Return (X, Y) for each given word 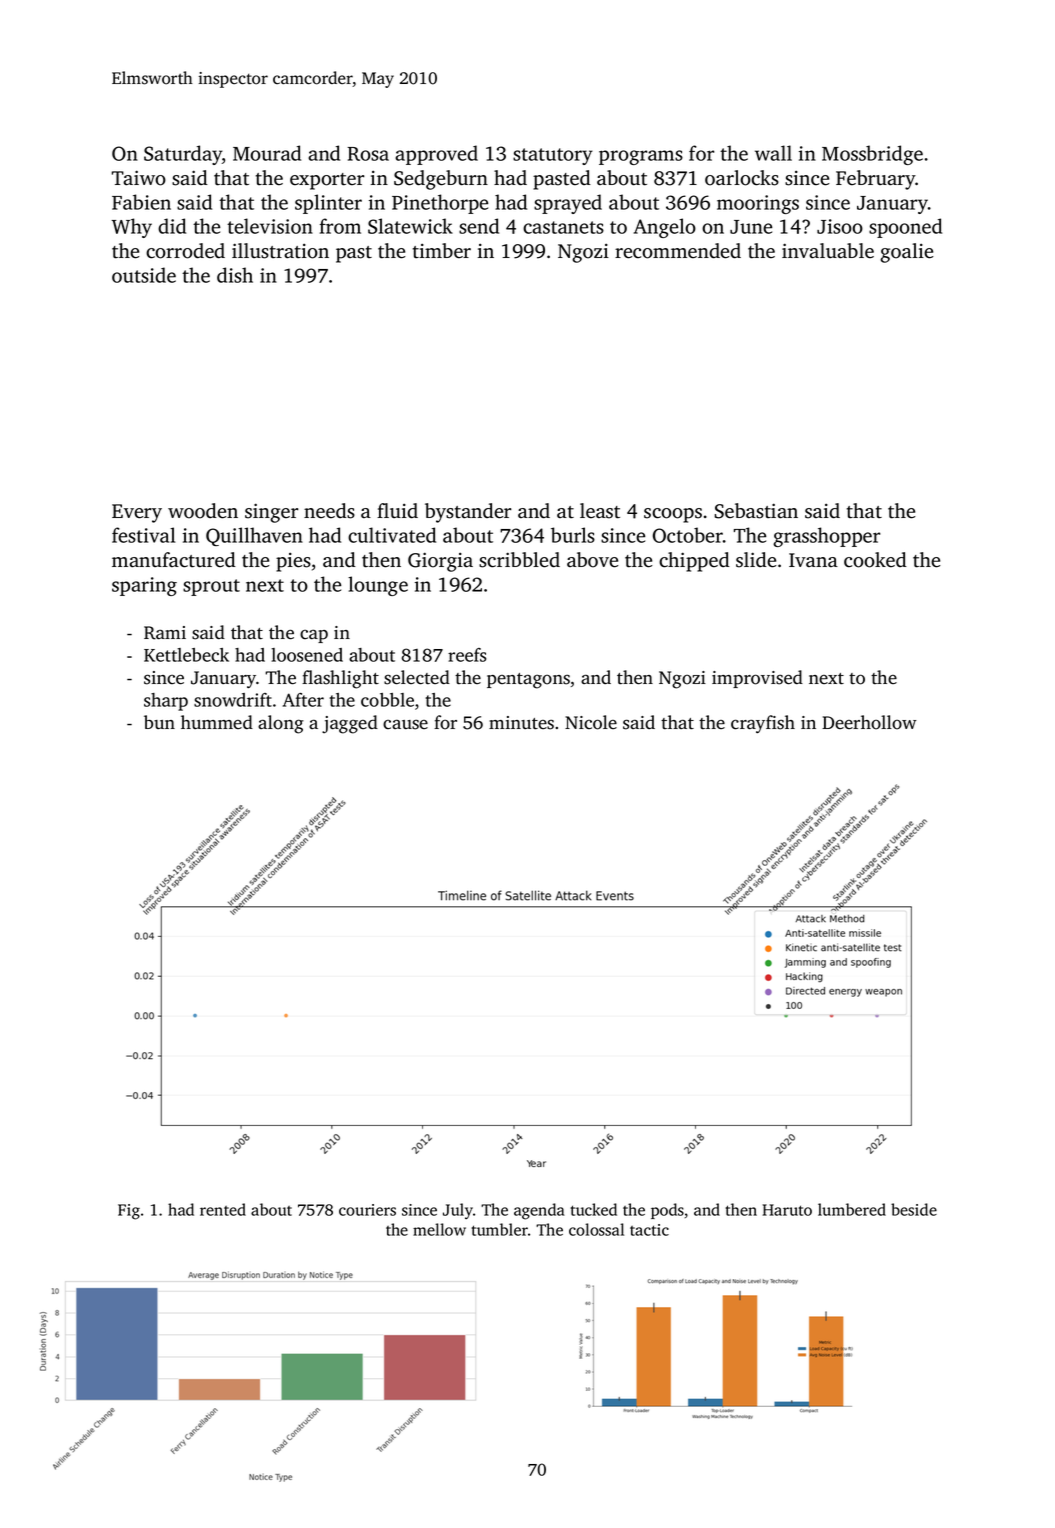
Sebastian (756, 511)
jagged (350, 724)
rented (223, 1209)
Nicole (591, 722)
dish (235, 275)
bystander (468, 513)
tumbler (500, 1229)
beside (914, 1209)
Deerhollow (869, 722)
